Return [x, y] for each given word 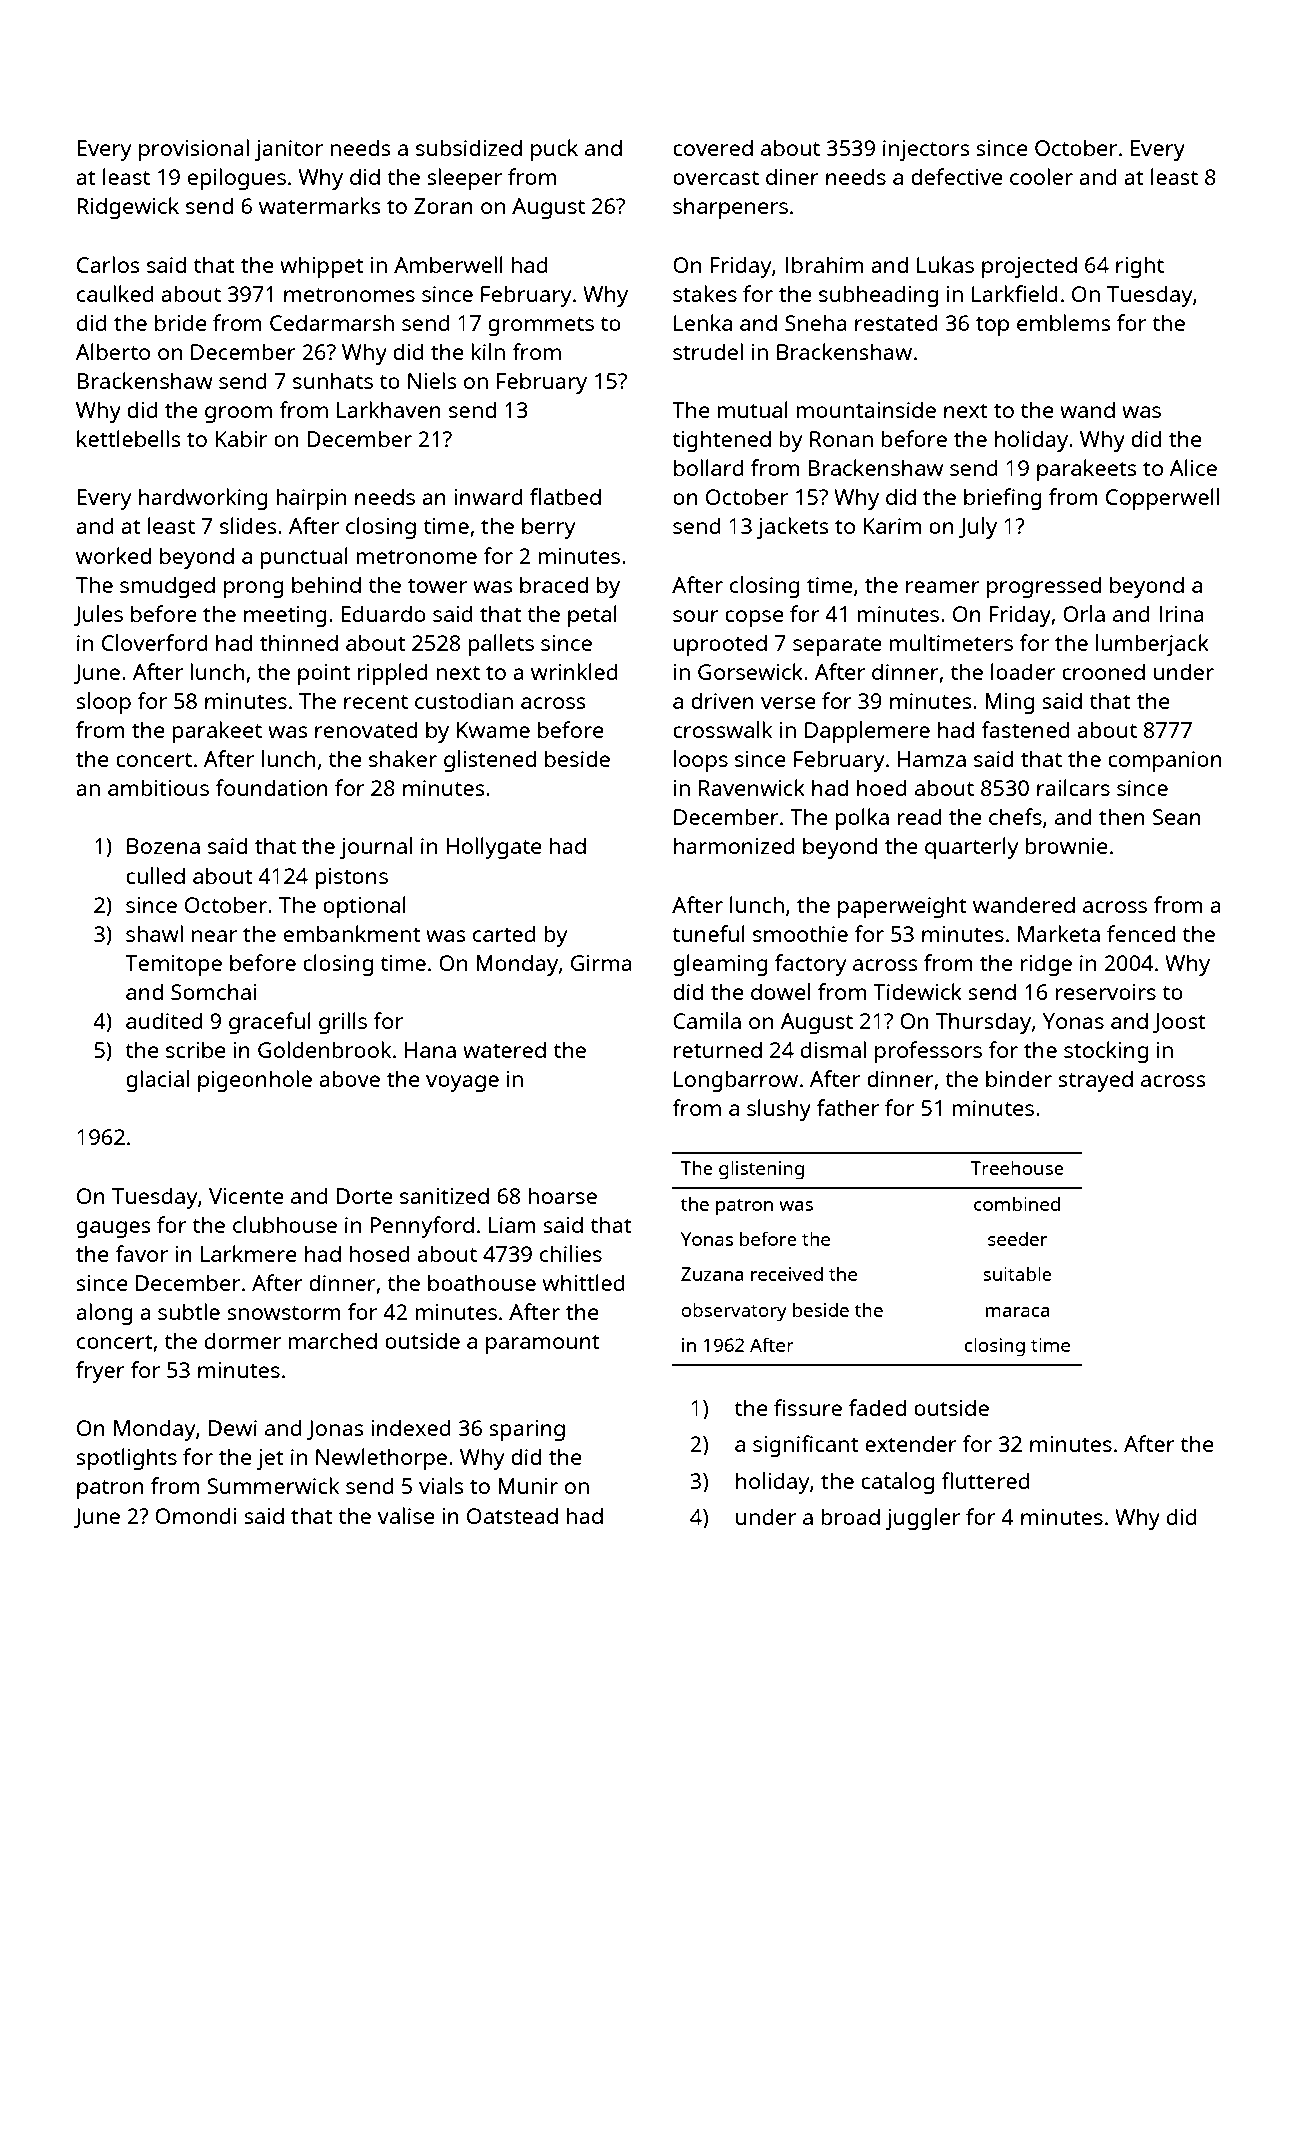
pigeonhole [255, 1081]
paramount [543, 1344]
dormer [243, 1340]
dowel [780, 991]
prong [254, 589]
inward [488, 496]
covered [713, 147]
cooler [1041, 176]
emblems [1063, 322]
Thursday [983, 1023]
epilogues [237, 179]
